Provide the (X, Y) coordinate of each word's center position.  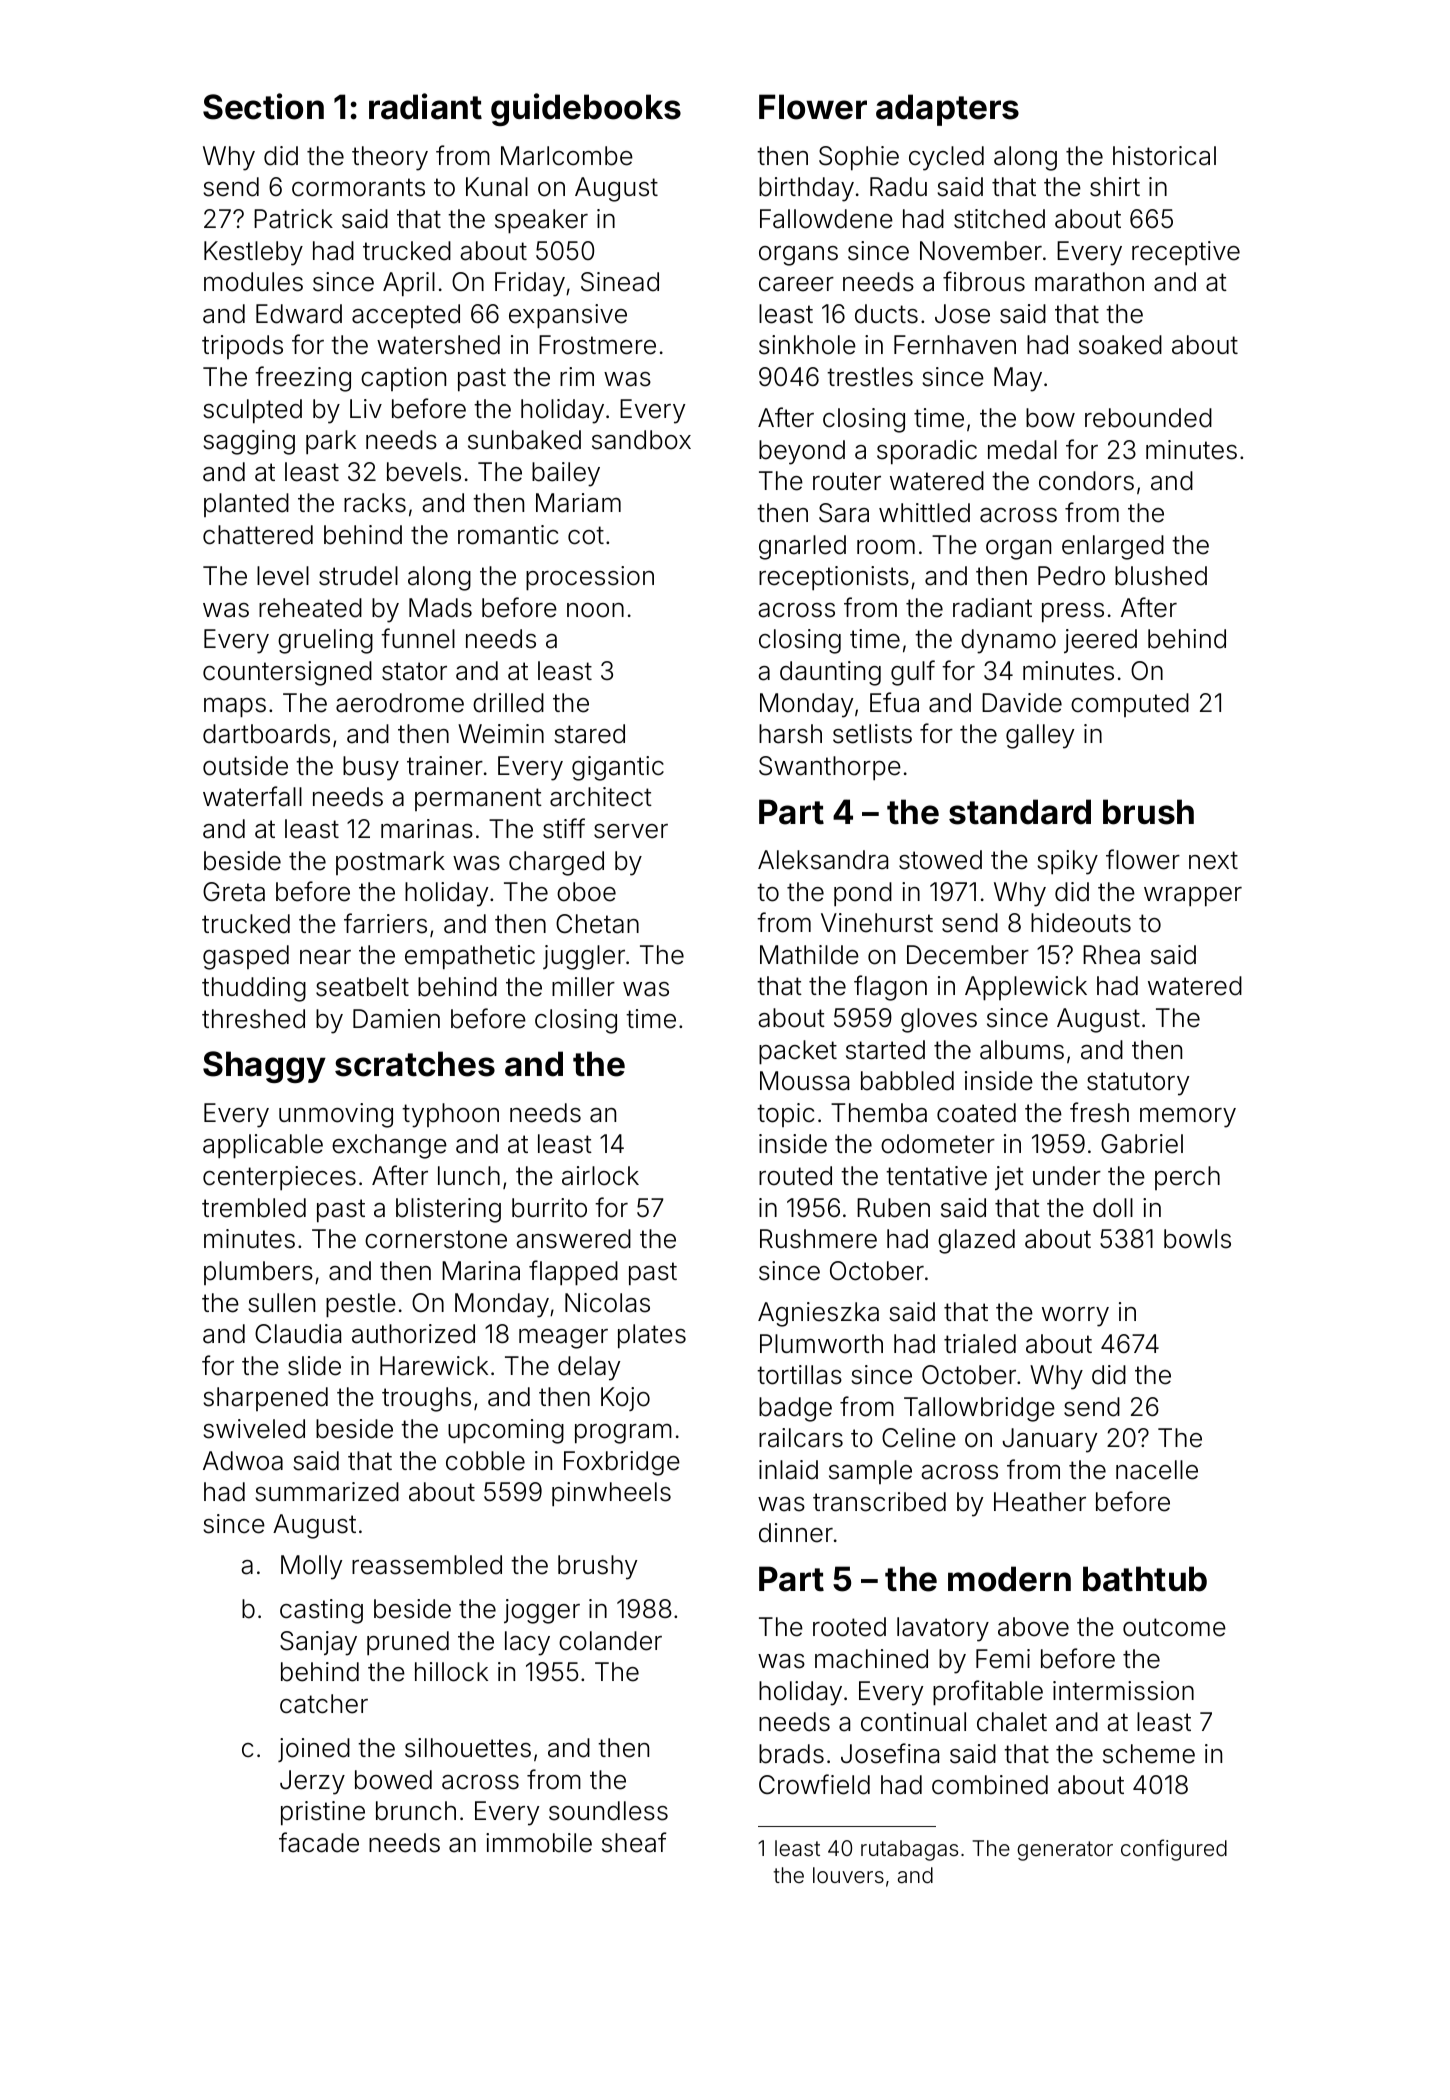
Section (263, 106)
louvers (848, 1875)
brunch (416, 1811)
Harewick (434, 1366)
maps (235, 708)
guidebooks (586, 109)
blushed (1161, 576)
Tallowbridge (979, 1409)
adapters (947, 110)
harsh (790, 734)
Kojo (625, 1399)
